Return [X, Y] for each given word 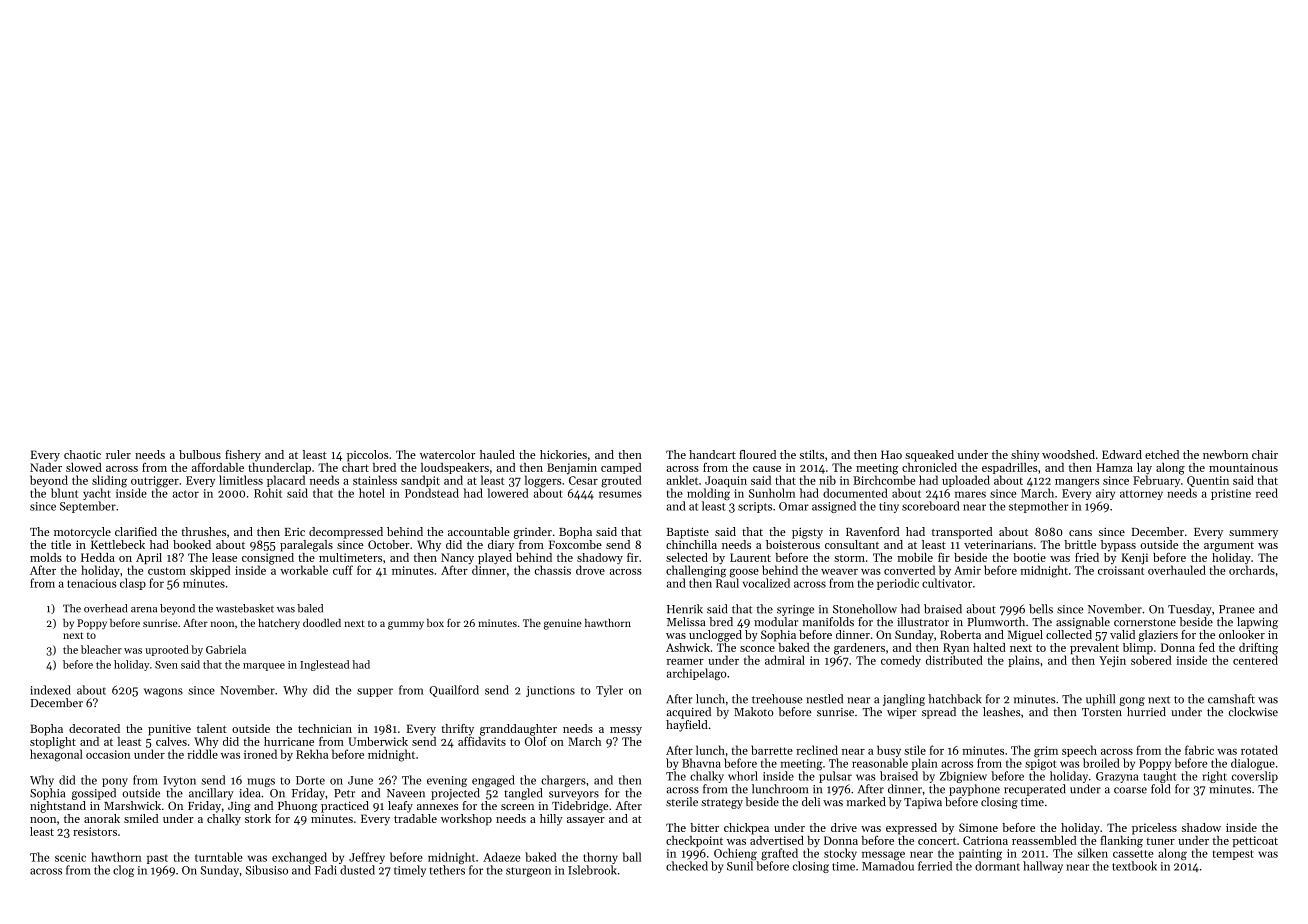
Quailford [454, 691]
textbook [1134, 866]
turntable [219, 857]
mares [970, 494]
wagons [163, 692]
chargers [563, 781]
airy [1105, 494]
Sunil [740, 866]
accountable [479, 531]
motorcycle [82, 533]
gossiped [94, 794]
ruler [118, 454]
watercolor [447, 454]
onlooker [1242, 634]
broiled [1101, 763]
